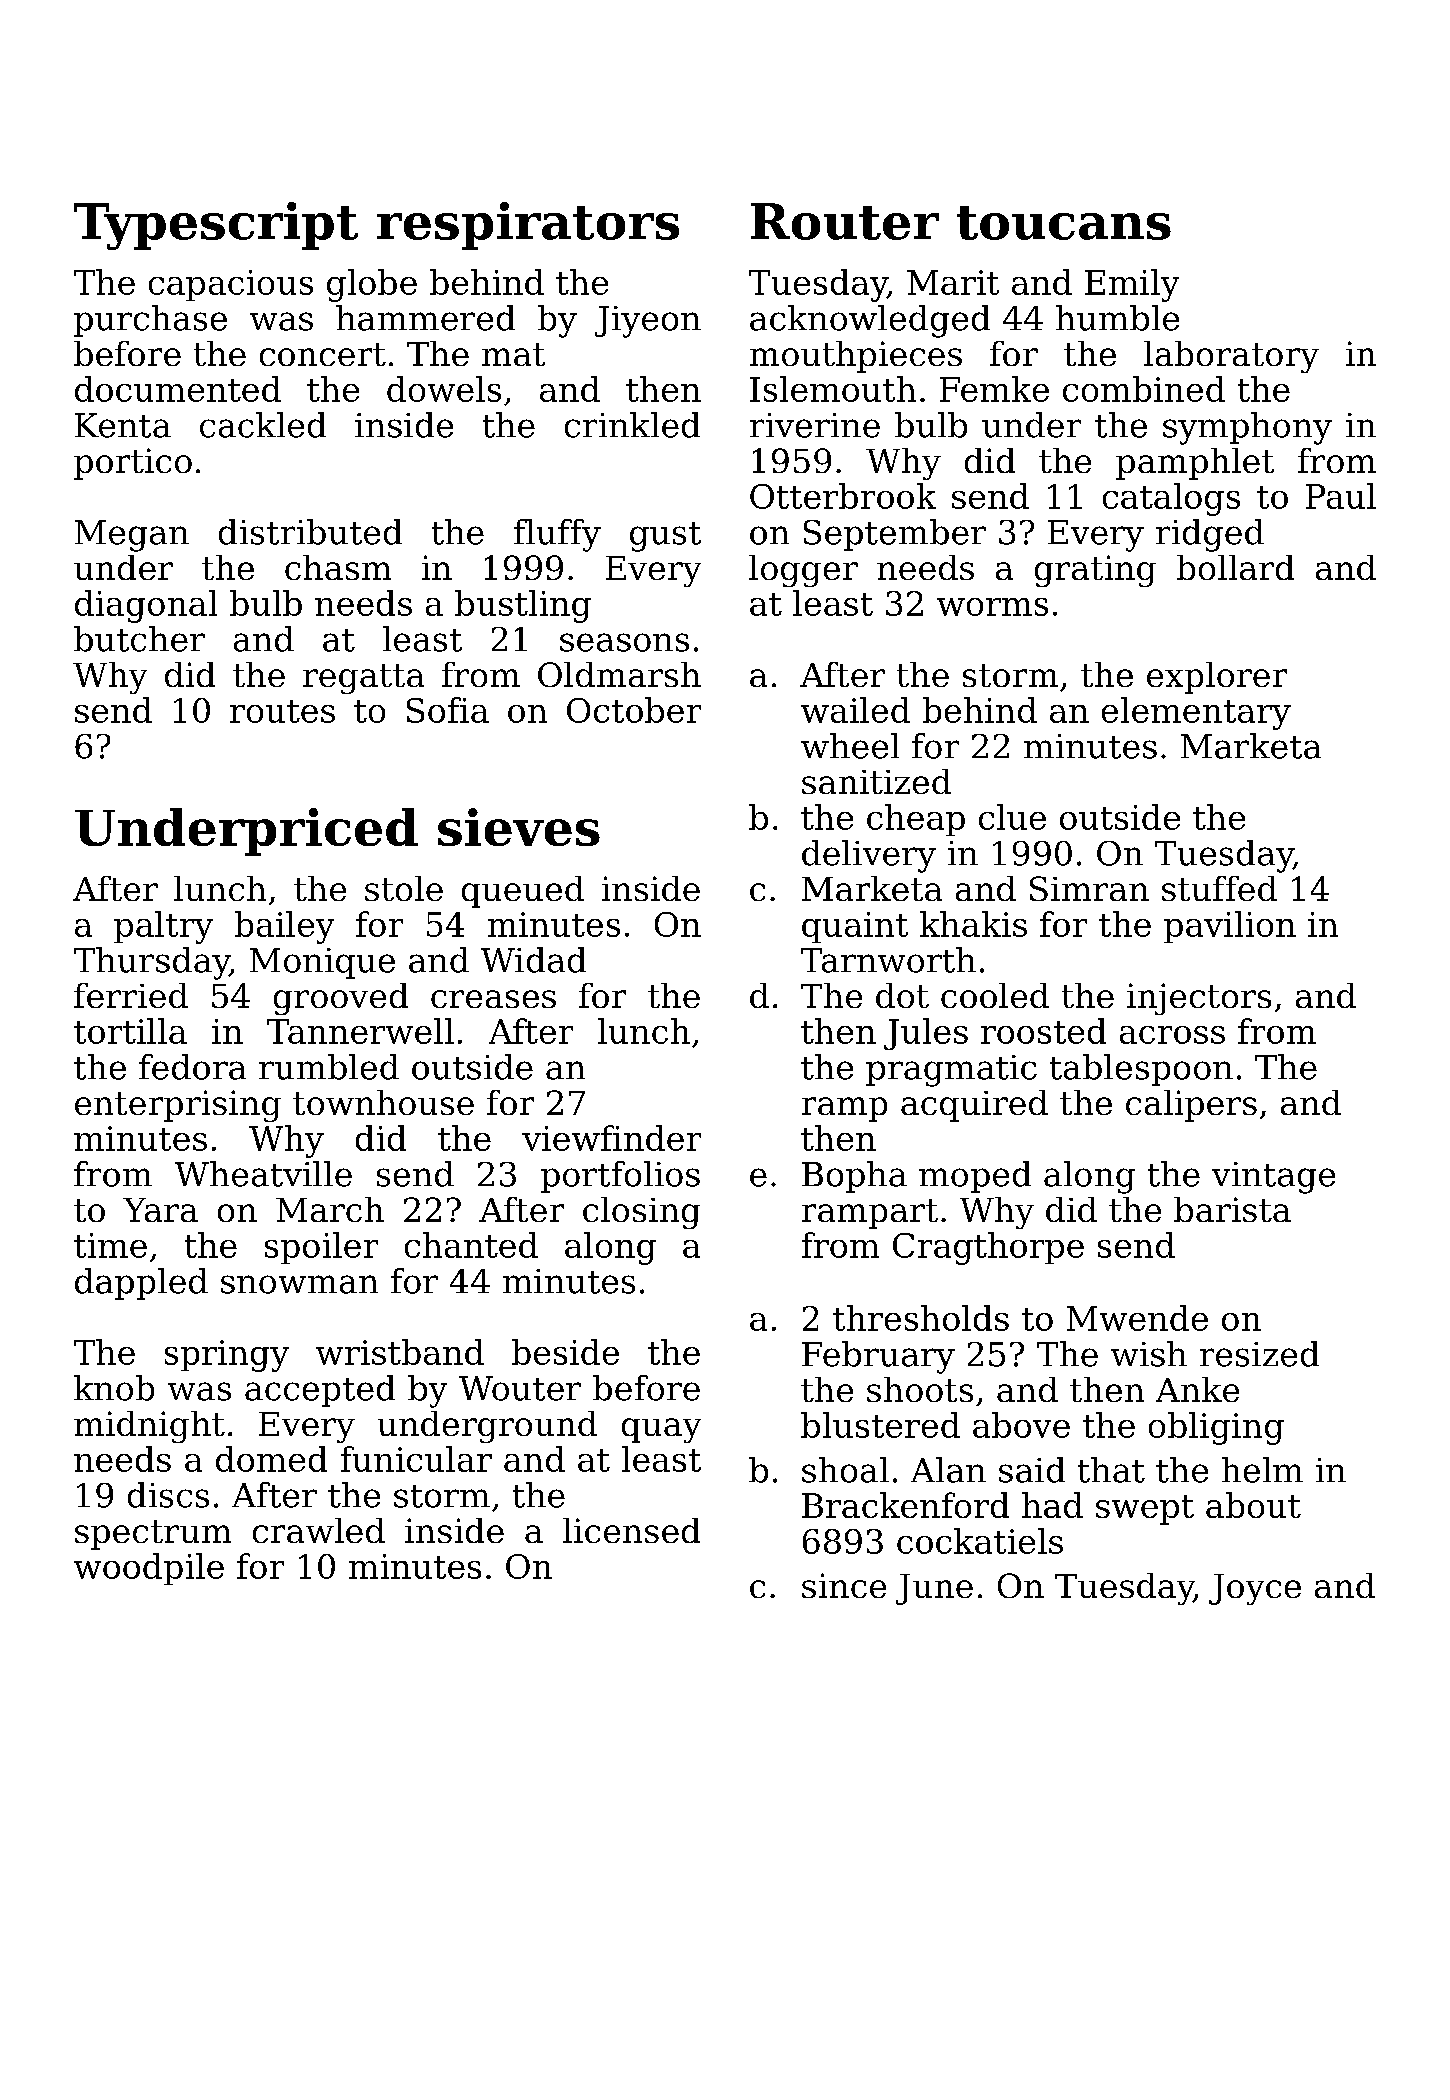 The height and width of the screenshot is (2100, 1450). Describe the element at coordinates (905, 1505) in the screenshot. I see `Brackenford` at that location.
